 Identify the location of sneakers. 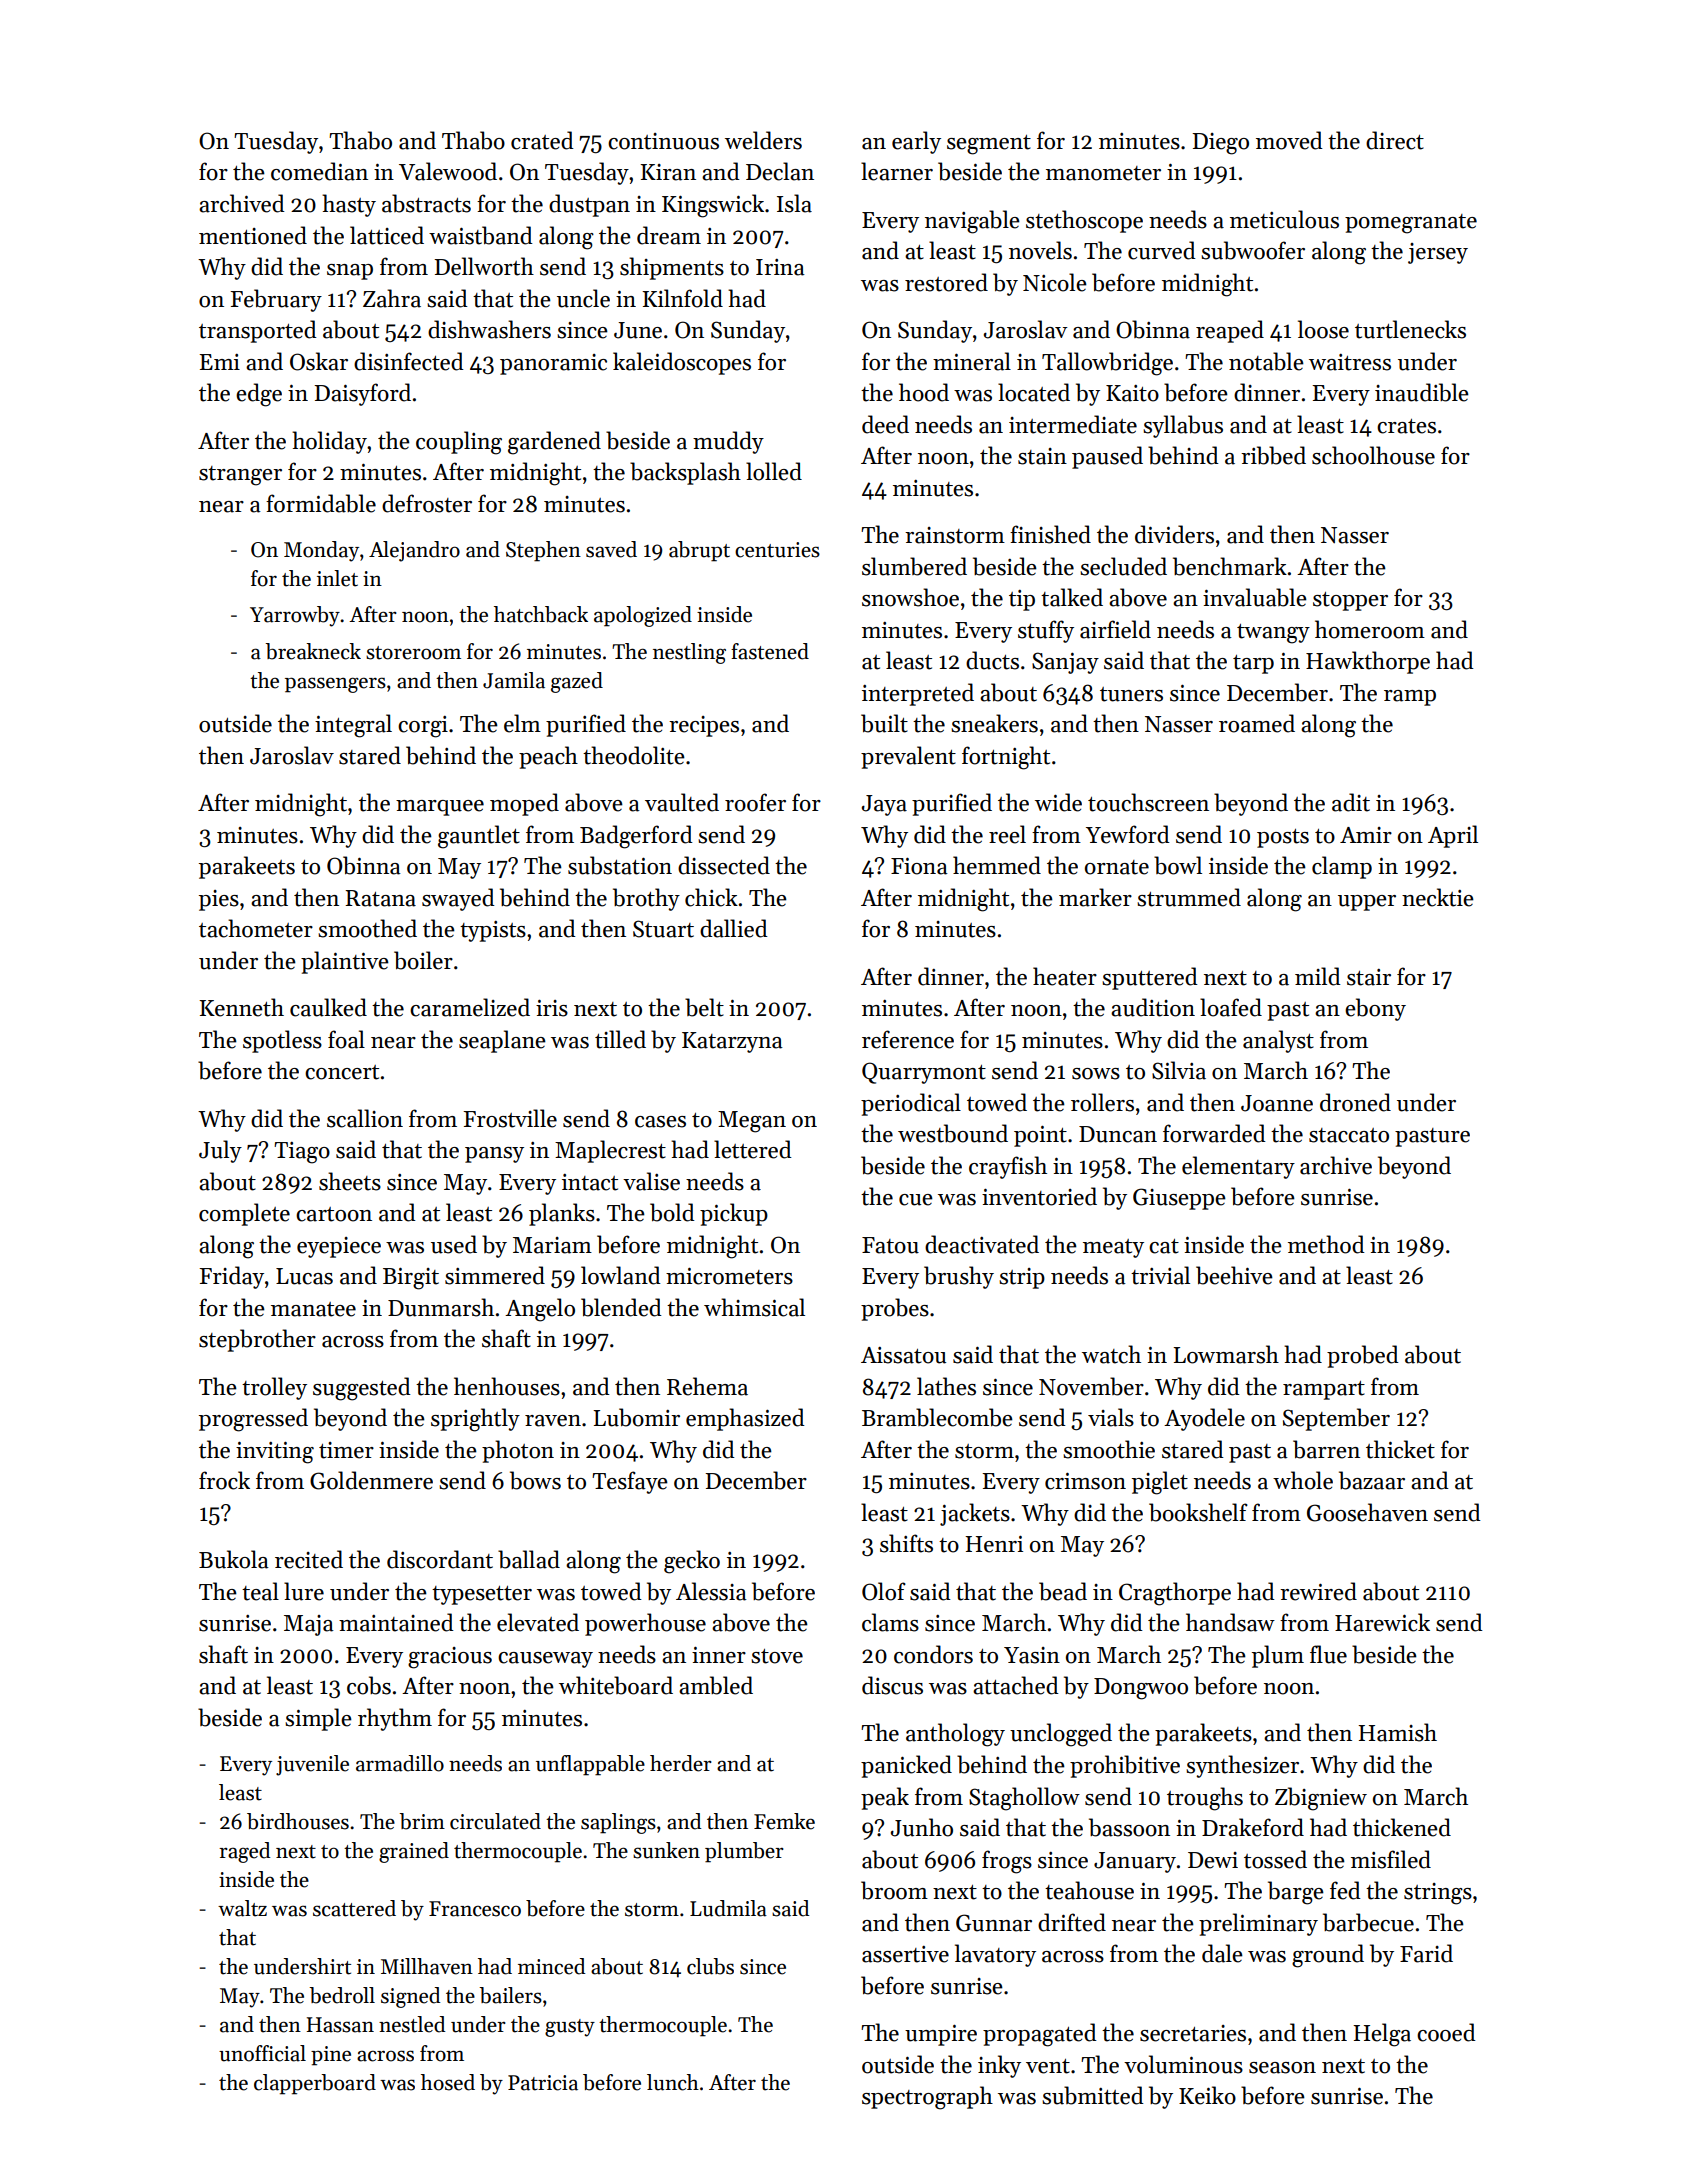
(994, 723).
